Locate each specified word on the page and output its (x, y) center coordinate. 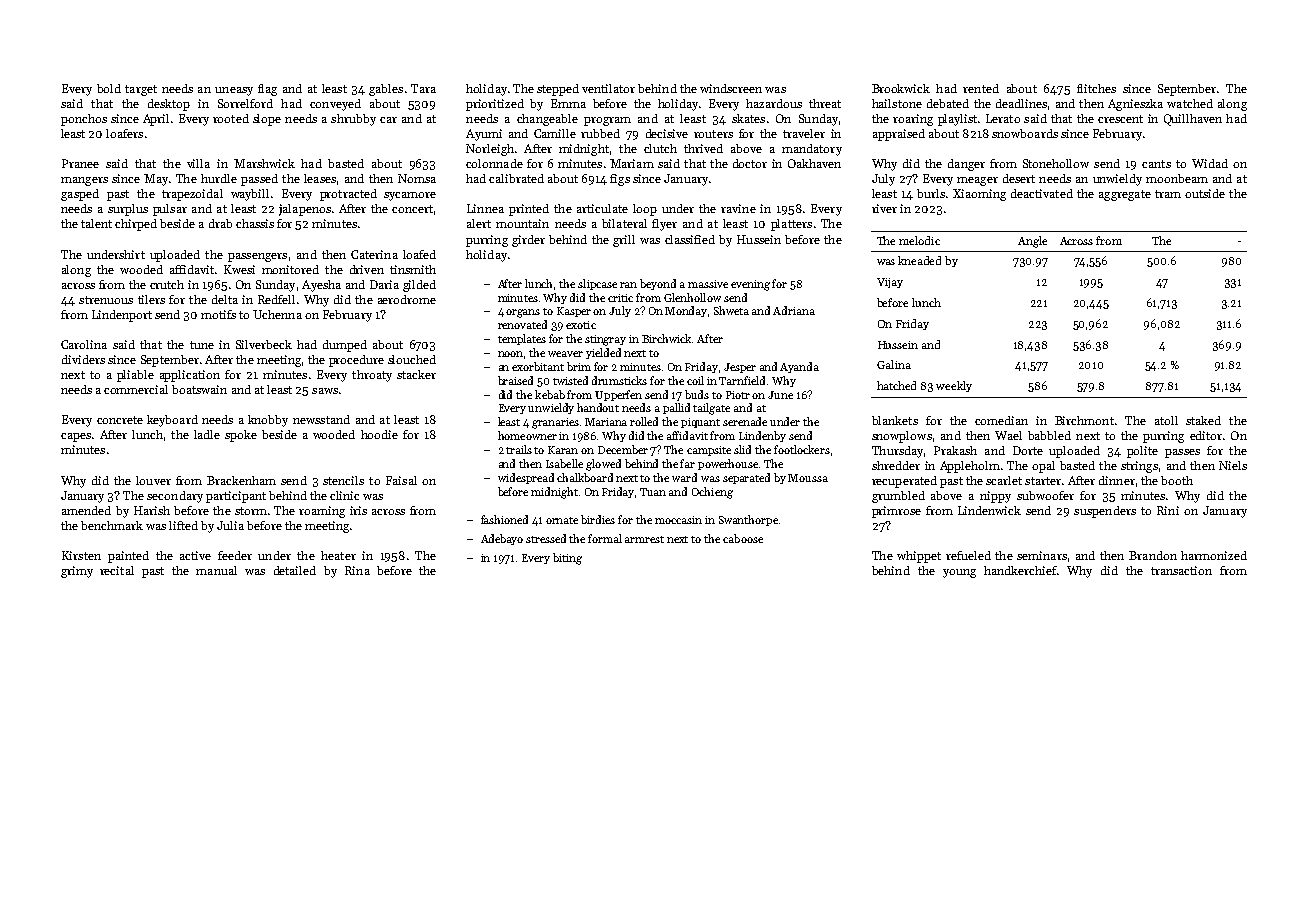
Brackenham (241, 480)
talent (96, 223)
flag (267, 90)
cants (1156, 164)
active (195, 555)
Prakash (955, 450)
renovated (522, 324)
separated (746, 478)
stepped (558, 90)
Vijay (890, 283)
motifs (218, 314)
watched (1190, 103)
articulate (602, 208)
